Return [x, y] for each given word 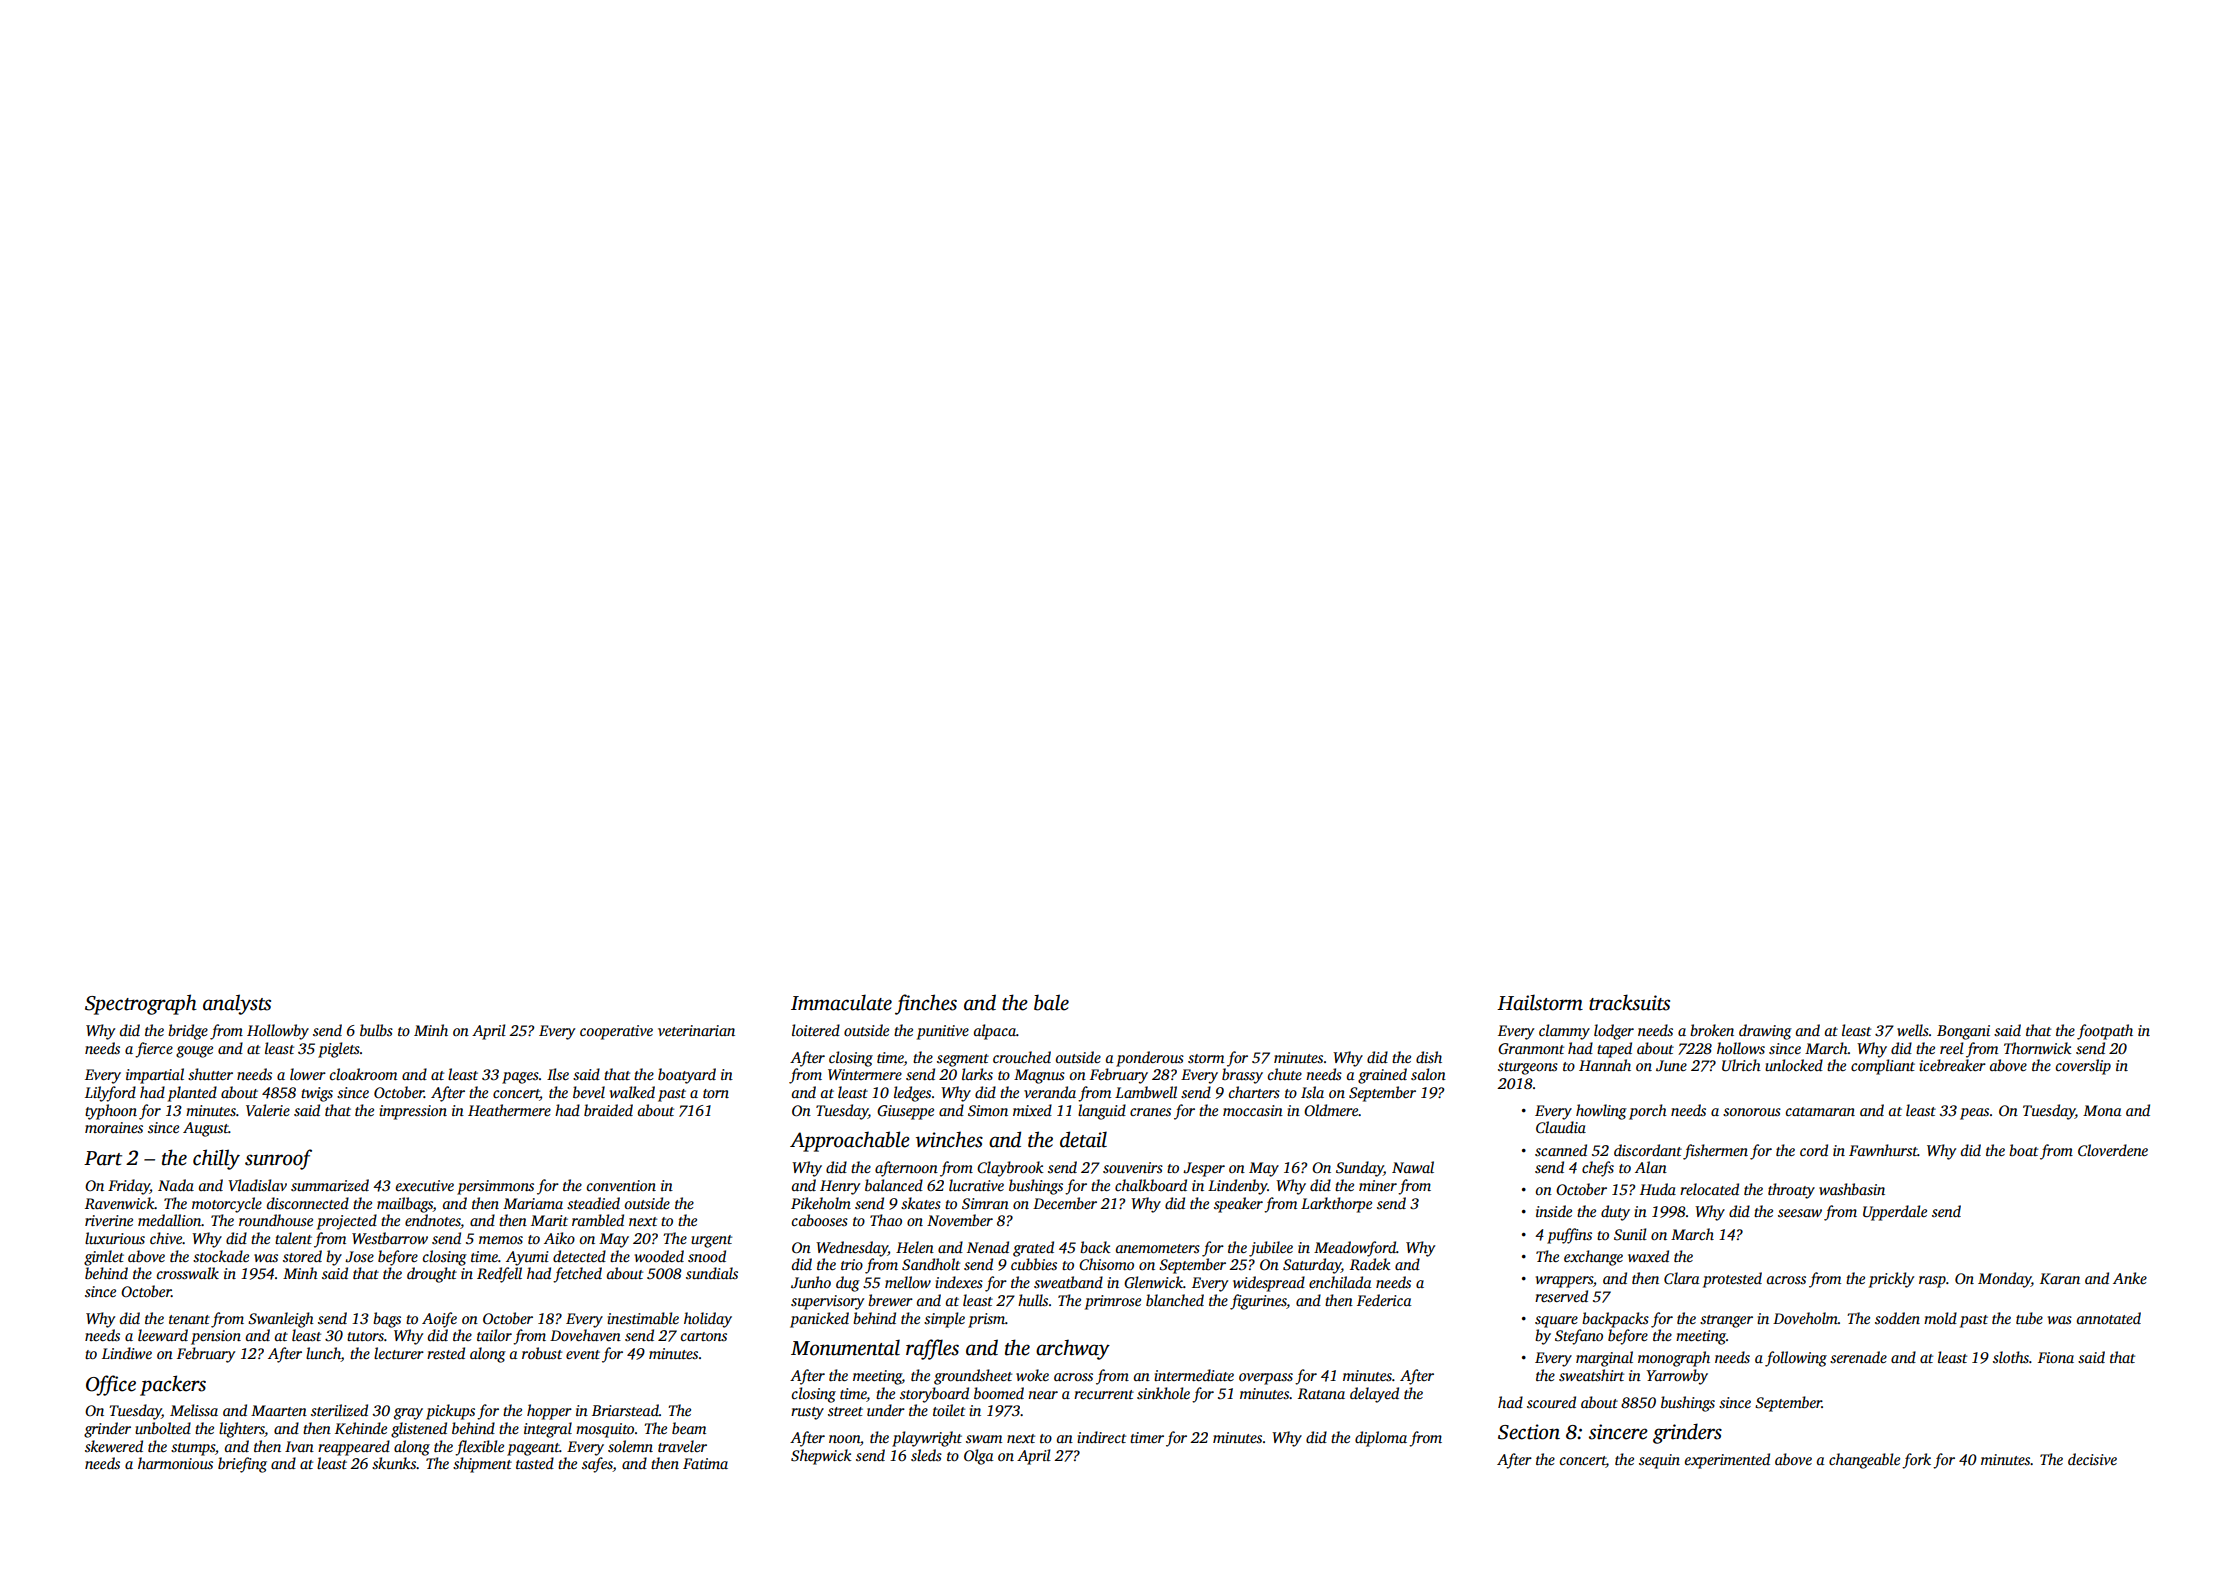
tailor [494, 1335]
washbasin [1852, 1189]
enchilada [1340, 1282]
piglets [339, 1050]
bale [1051, 1002]
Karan [2060, 1278]
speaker [1238, 1205]
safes [597, 1465]
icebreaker [1952, 1065]
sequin [1659, 1461]
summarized [330, 1185]
